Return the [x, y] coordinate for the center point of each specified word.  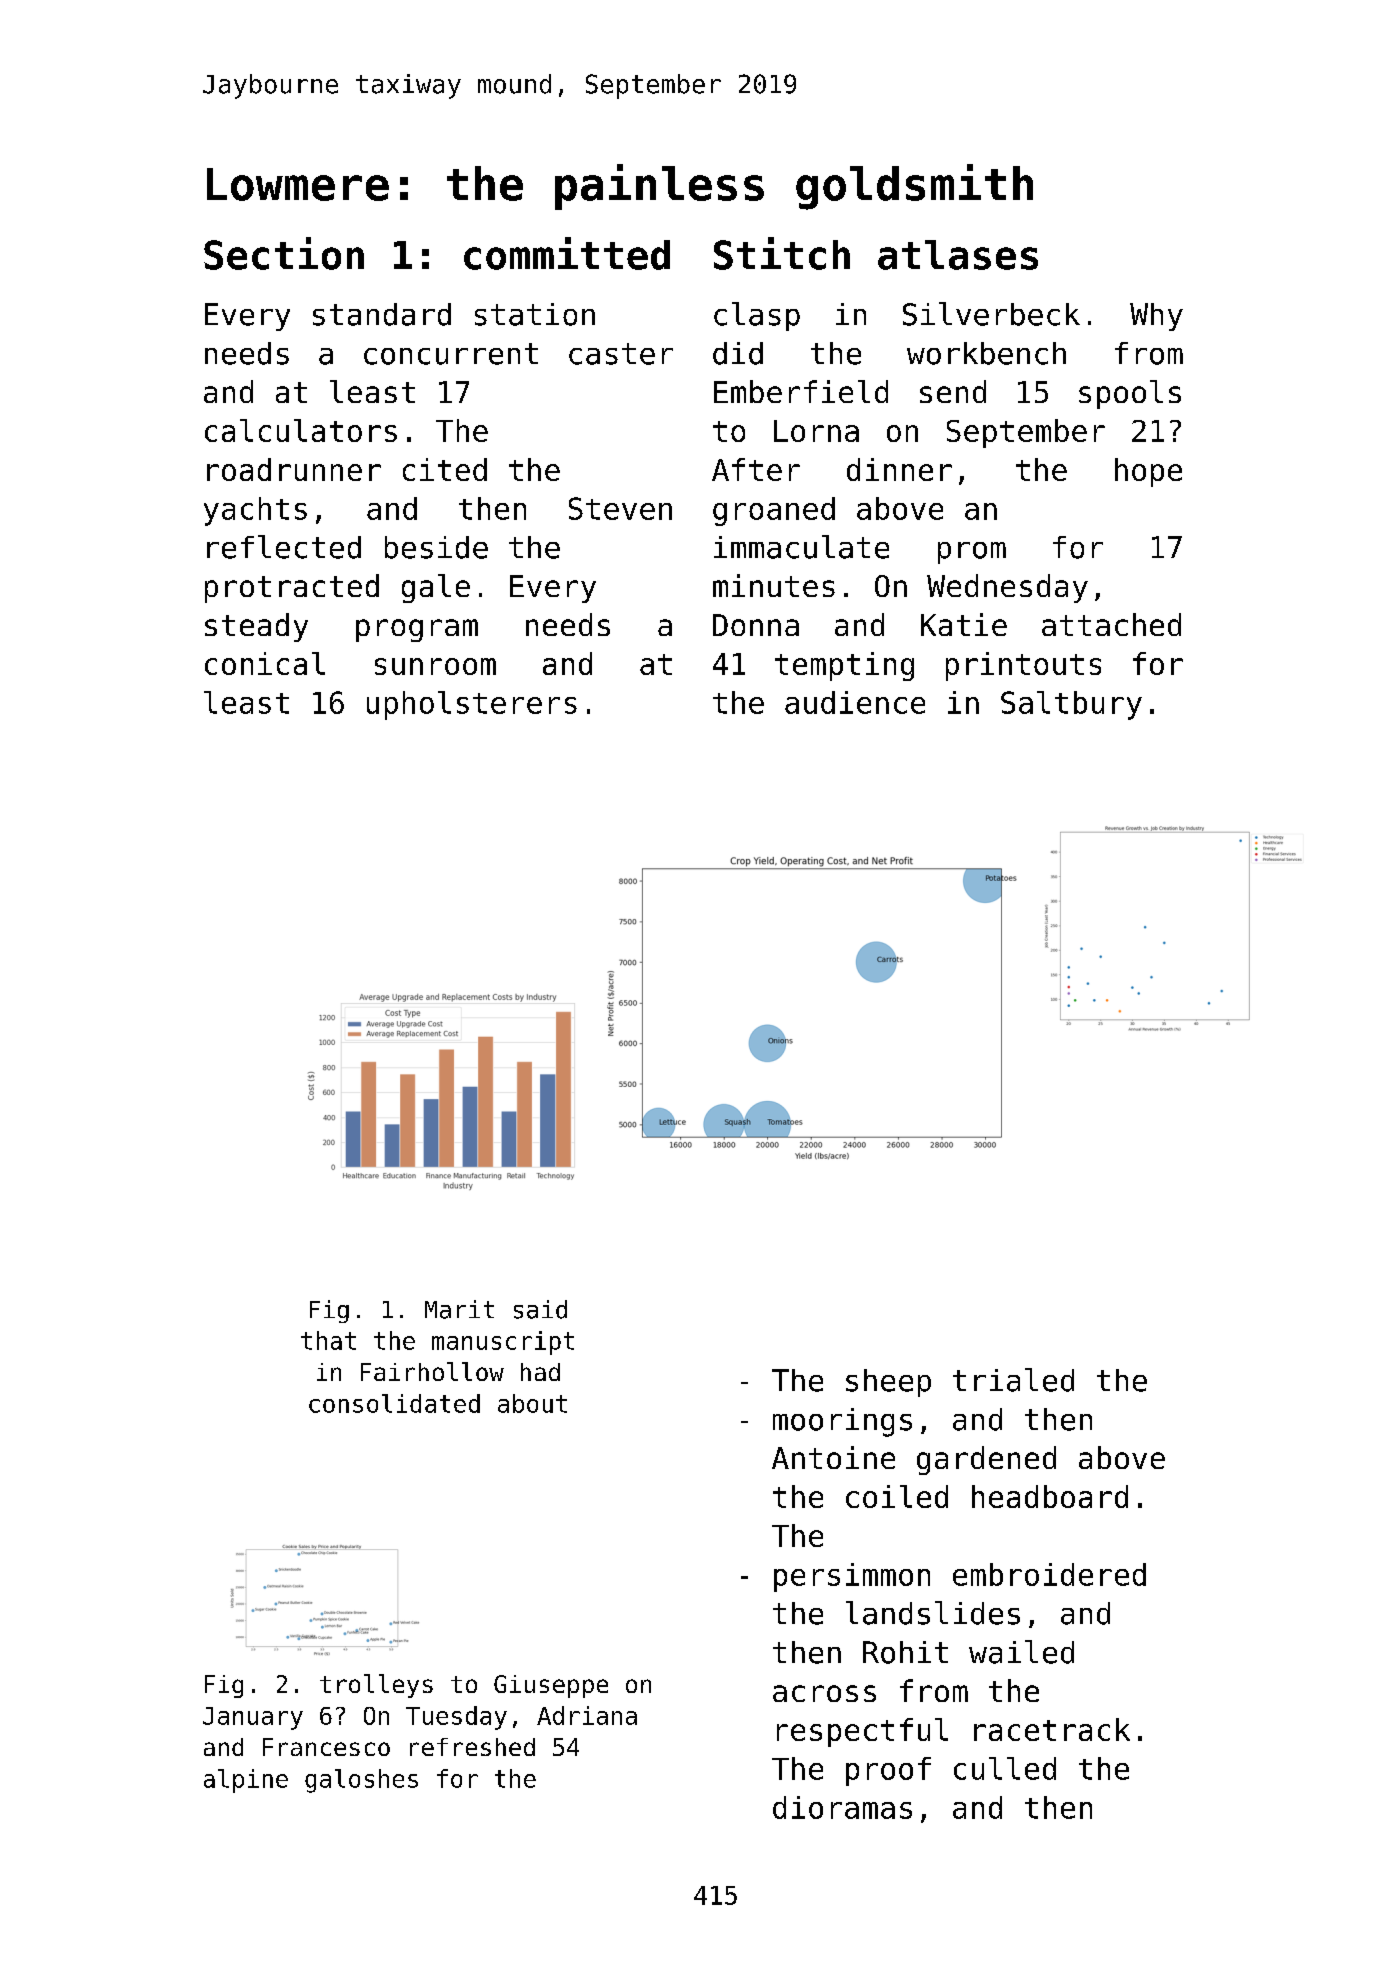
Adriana [587, 1715]
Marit [459, 1309]
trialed [1013, 1380]
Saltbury [1071, 705]
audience [855, 702]
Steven [620, 508]
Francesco [326, 1747]
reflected [284, 547]
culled [1005, 1768]
